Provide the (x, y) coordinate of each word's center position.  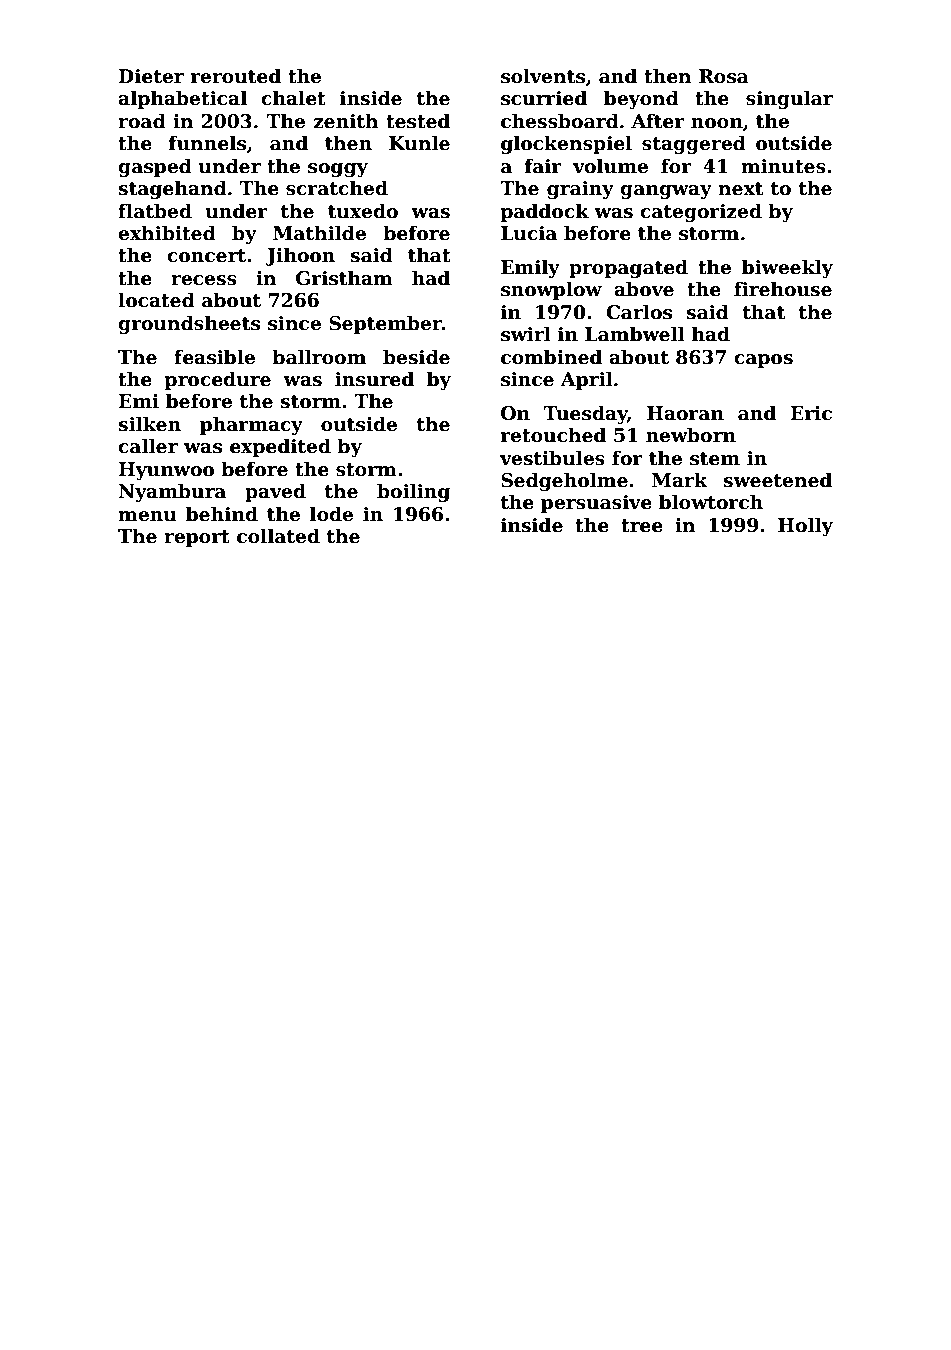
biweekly (787, 268)
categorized (701, 212)
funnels (207, 143)
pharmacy (251, 425)
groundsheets (189, 324)
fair (543, 166)
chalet (293, 98)
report (197, 538)
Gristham (344, 278)
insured (374, 379)
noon (717, 123)
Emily (530, 268)
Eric (811, 413)
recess (204, 280)
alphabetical (182, 99)
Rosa (724, 76)
